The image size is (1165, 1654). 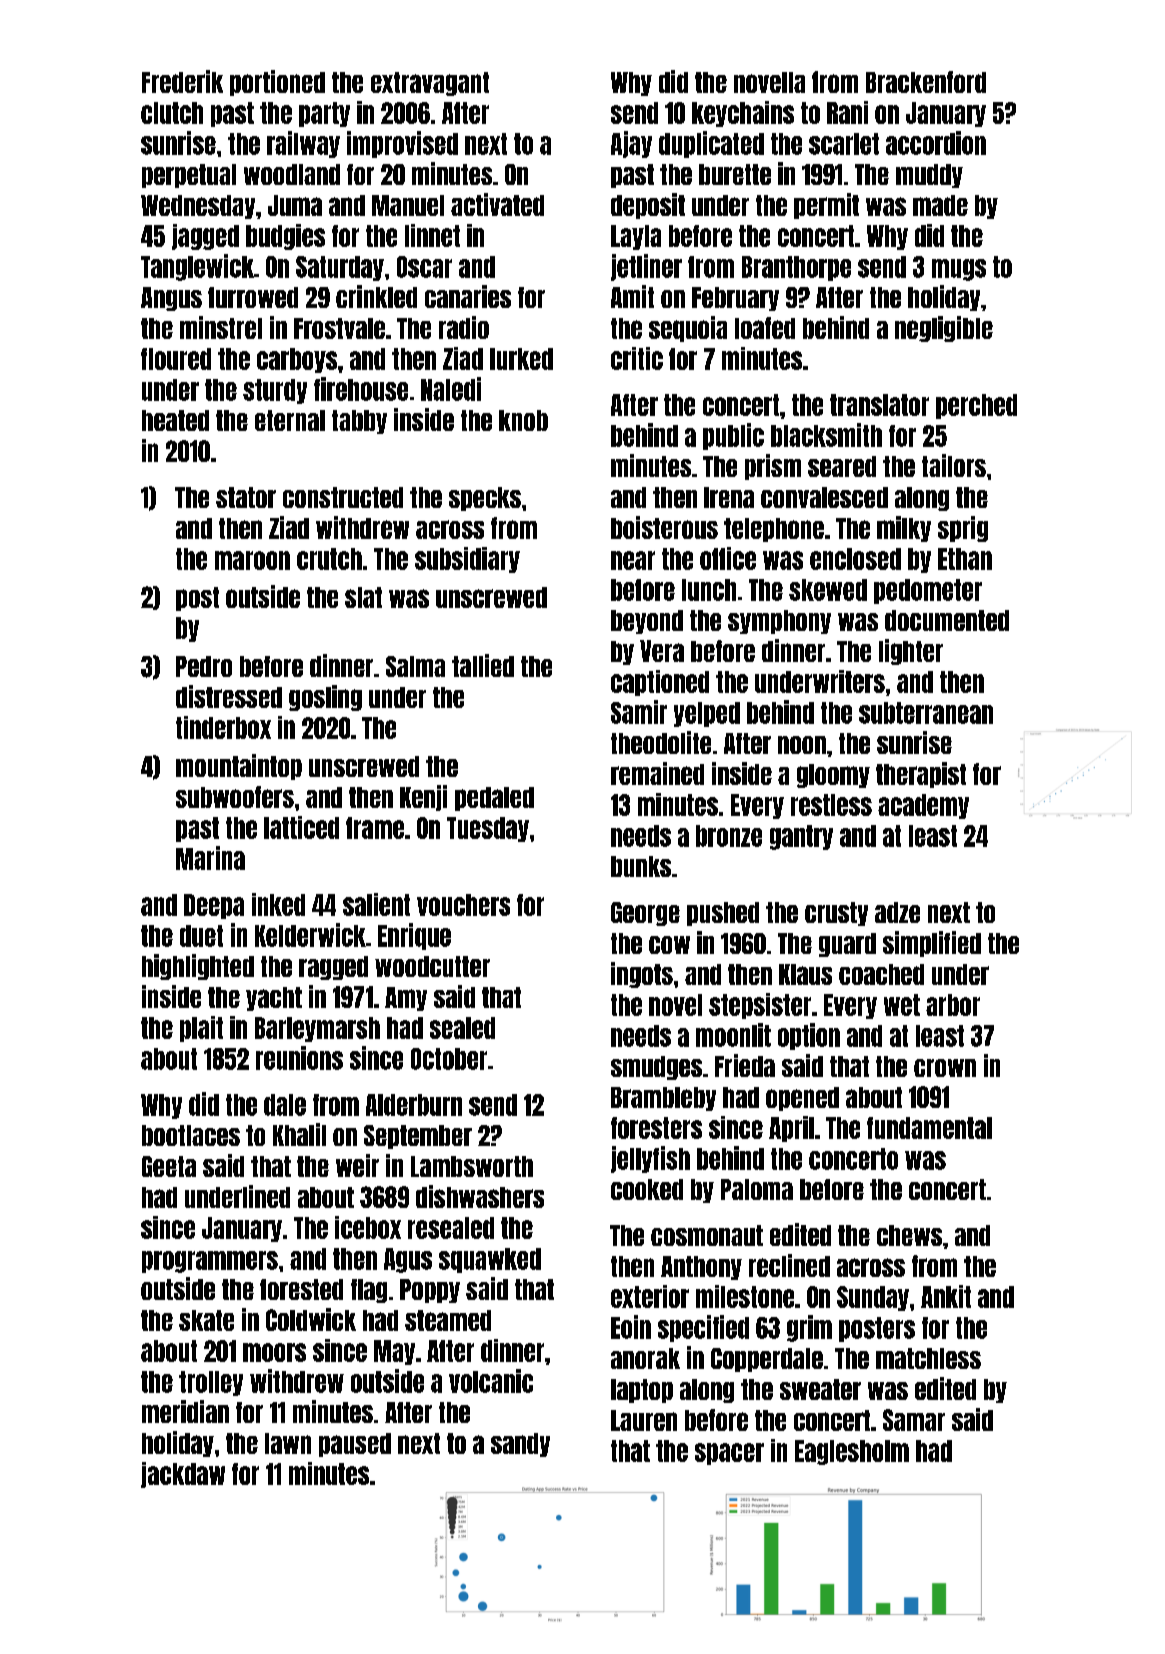 What do you see at coordinates (953, 1005) in the page?
I see `arbor` at bounding box center [953, 1005].
